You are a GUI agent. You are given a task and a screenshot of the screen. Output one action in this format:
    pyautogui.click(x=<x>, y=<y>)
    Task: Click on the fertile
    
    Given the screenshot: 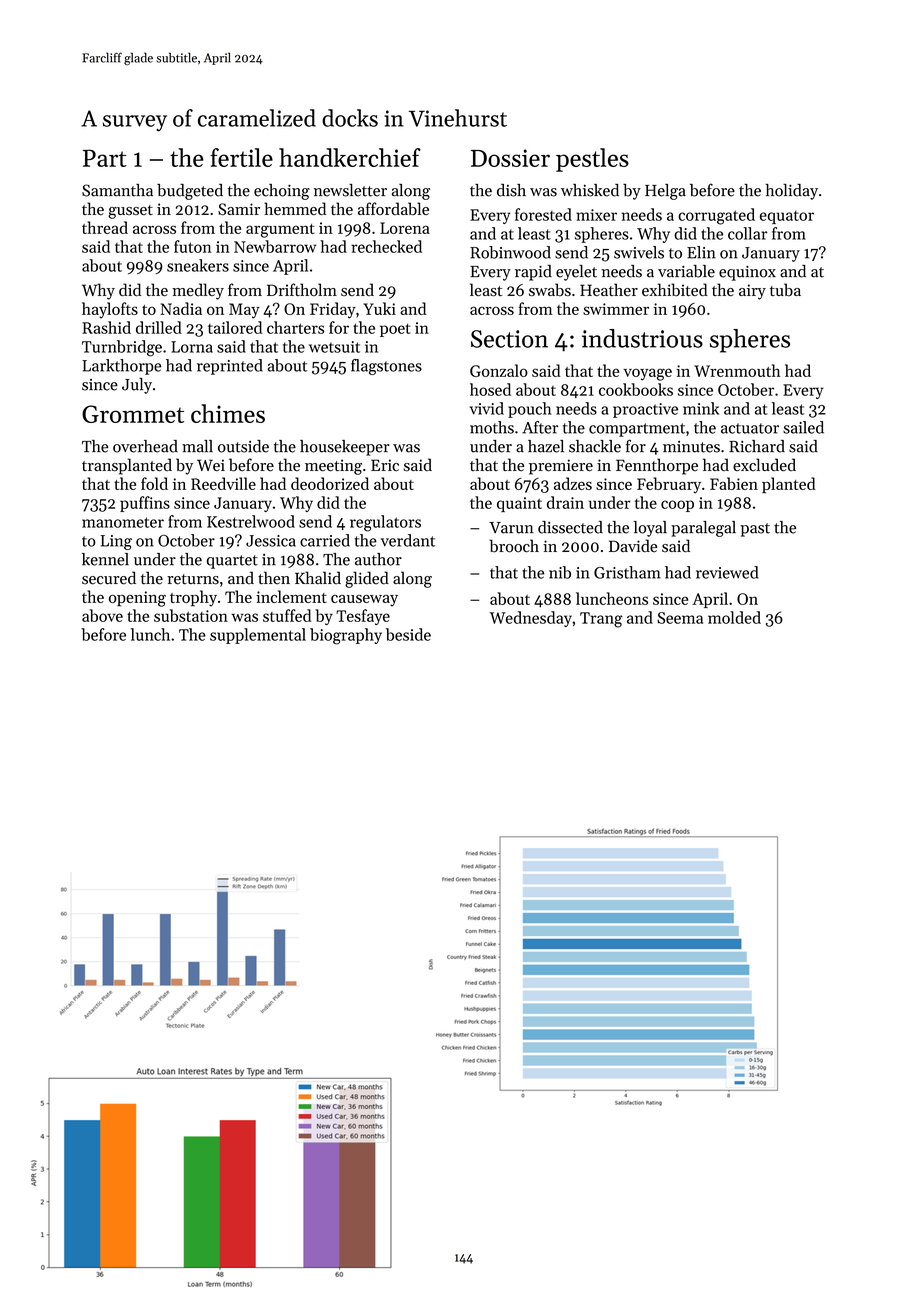 What is the action you would take?
    pyautogui.click(x=241, y=157)
